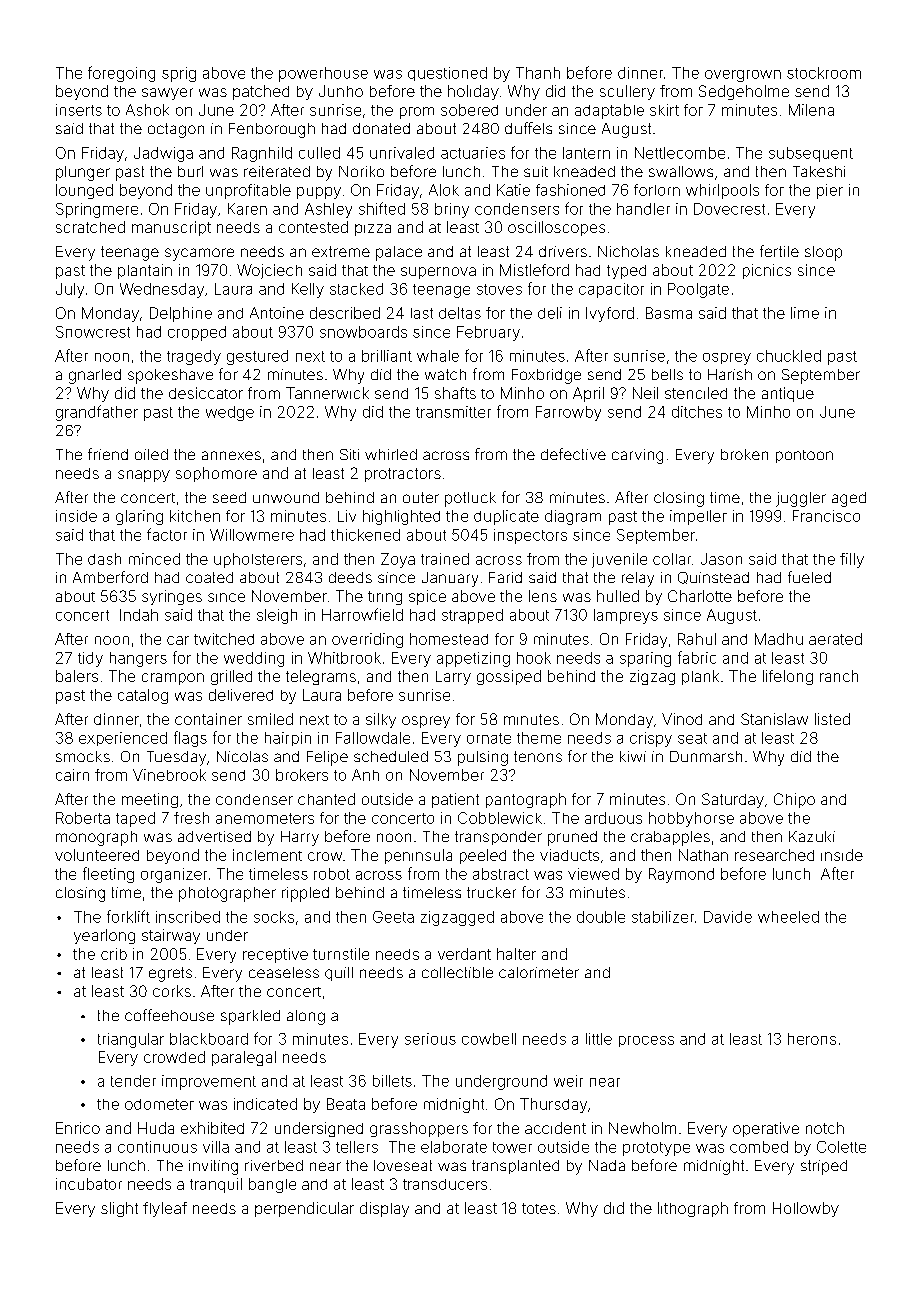 The image size is (924, 1308). Describe the element at coordinates (824, 73) in the document. I see `stockroom` at that location.
